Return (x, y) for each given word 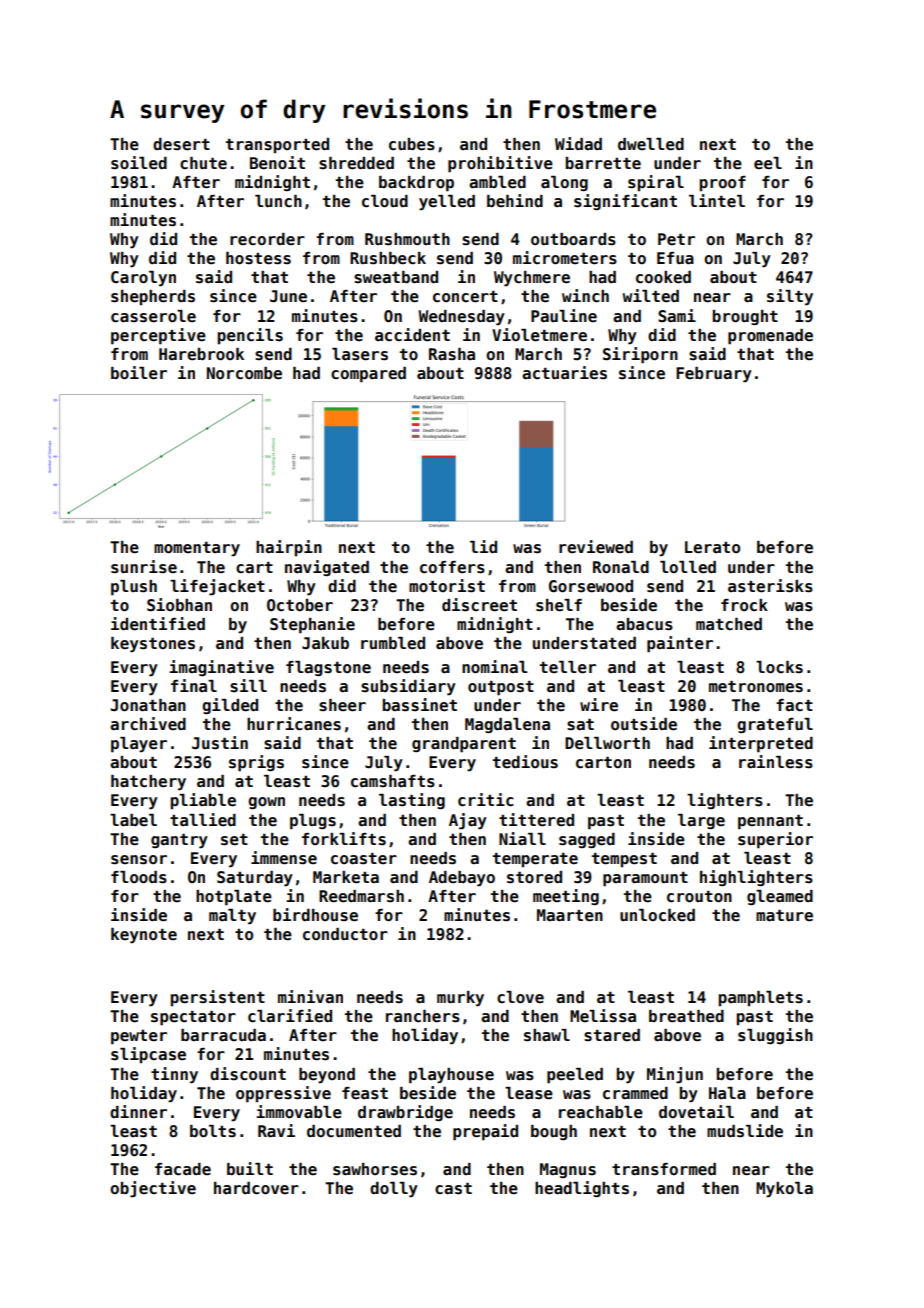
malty (232, 917)
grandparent (464, 745)
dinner (138, 1112)
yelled (447, 203)
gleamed (780, 897)
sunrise (144, 567)
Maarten (570, 915)
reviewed (596, 547)
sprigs (256, 763)
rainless (776, 762)
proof (722, 184)
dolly (394, 1190)
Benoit (277, 163)
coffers (452, 567)
